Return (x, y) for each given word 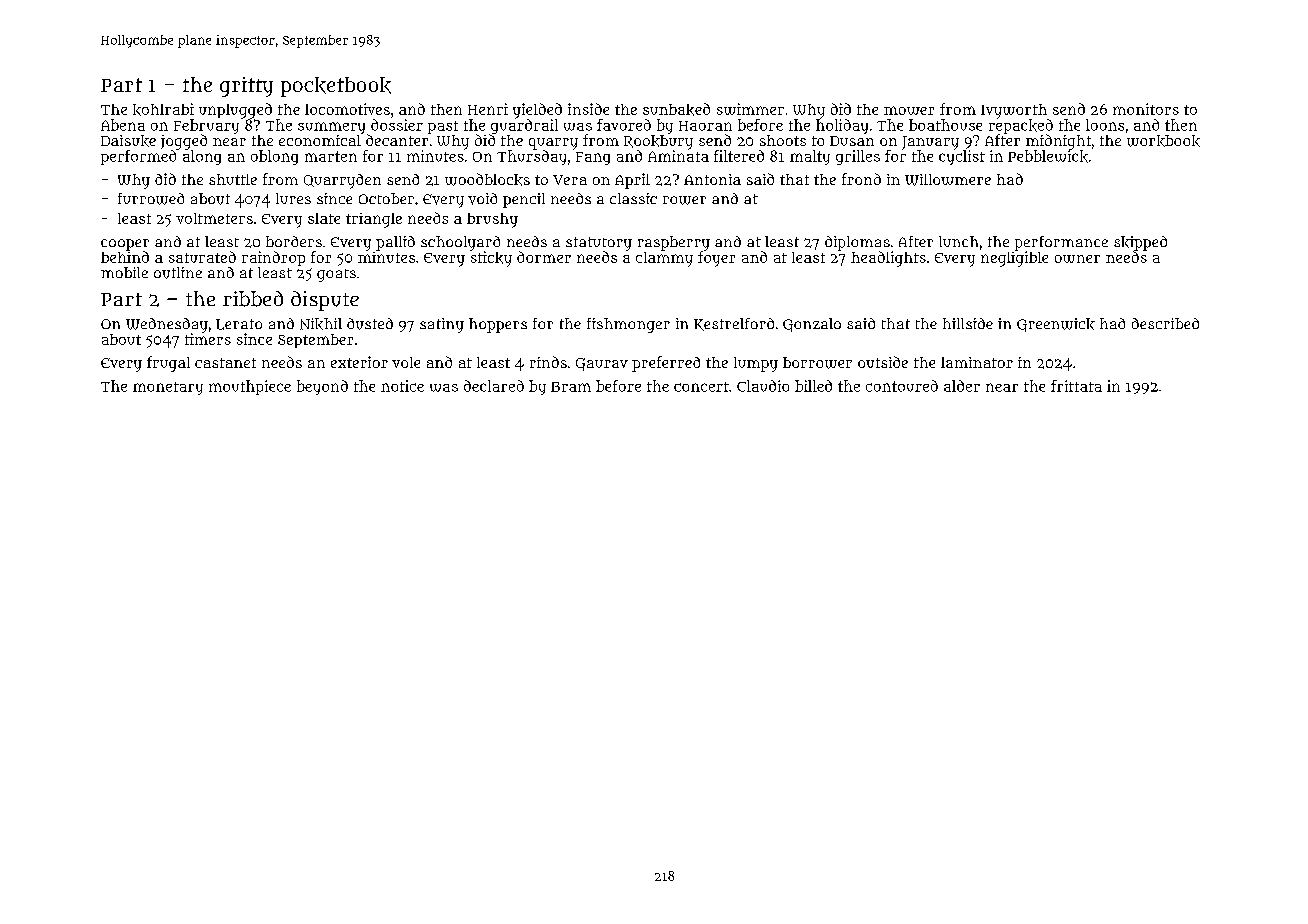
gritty (246, 87)
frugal (168, 364)
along (202, 157)
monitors (1146, 109)
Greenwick (1056, 325)
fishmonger (628, 325)
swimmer (750, 109)
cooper (125, 245)
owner (1077, 259)
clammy (664, 259)
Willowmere (948, 180)
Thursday (531, 157)
